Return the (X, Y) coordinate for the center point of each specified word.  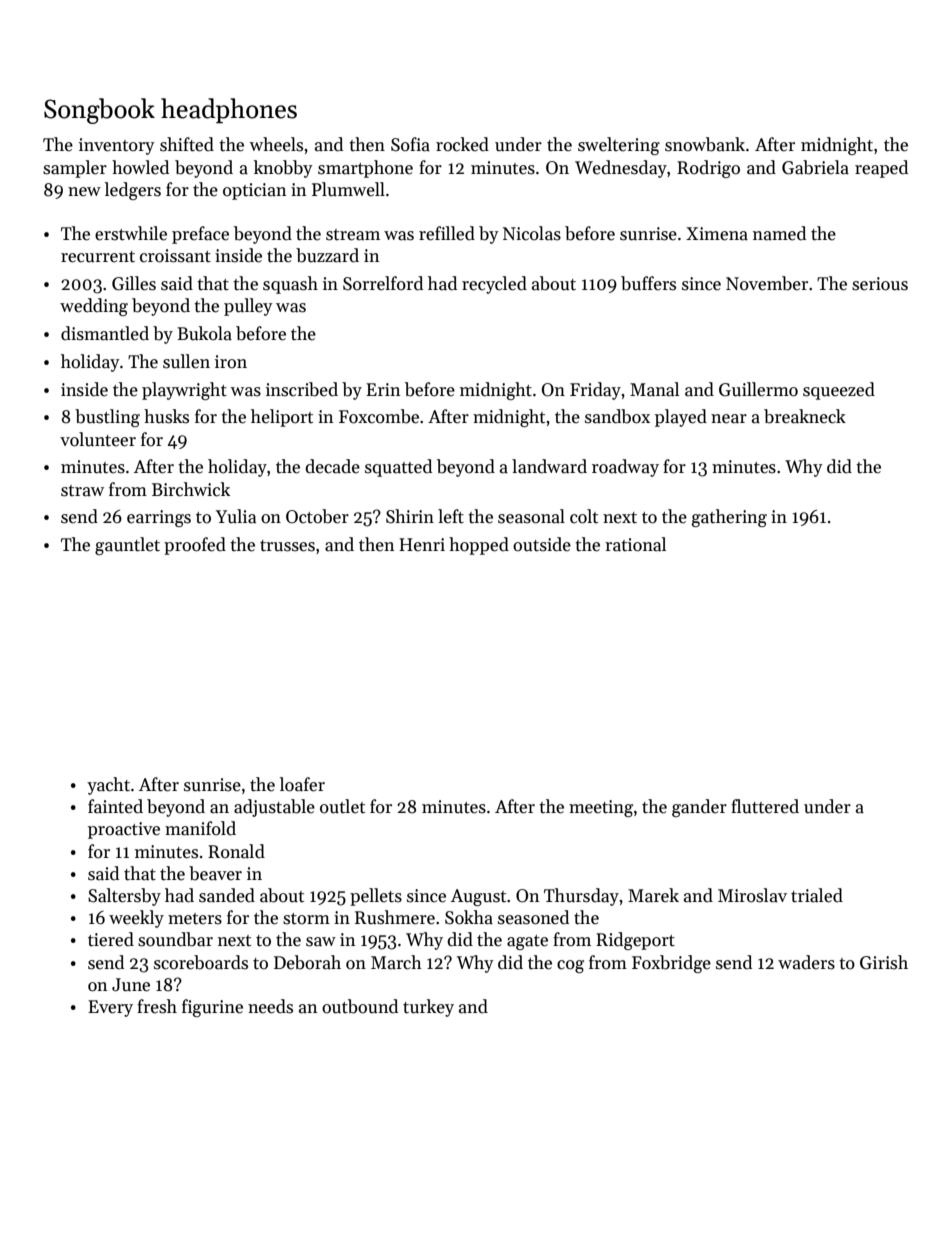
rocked (462, 144)
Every (110, 1008)
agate (527, 942)
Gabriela (815, 167)
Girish (884, 962)
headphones (229, 110)
